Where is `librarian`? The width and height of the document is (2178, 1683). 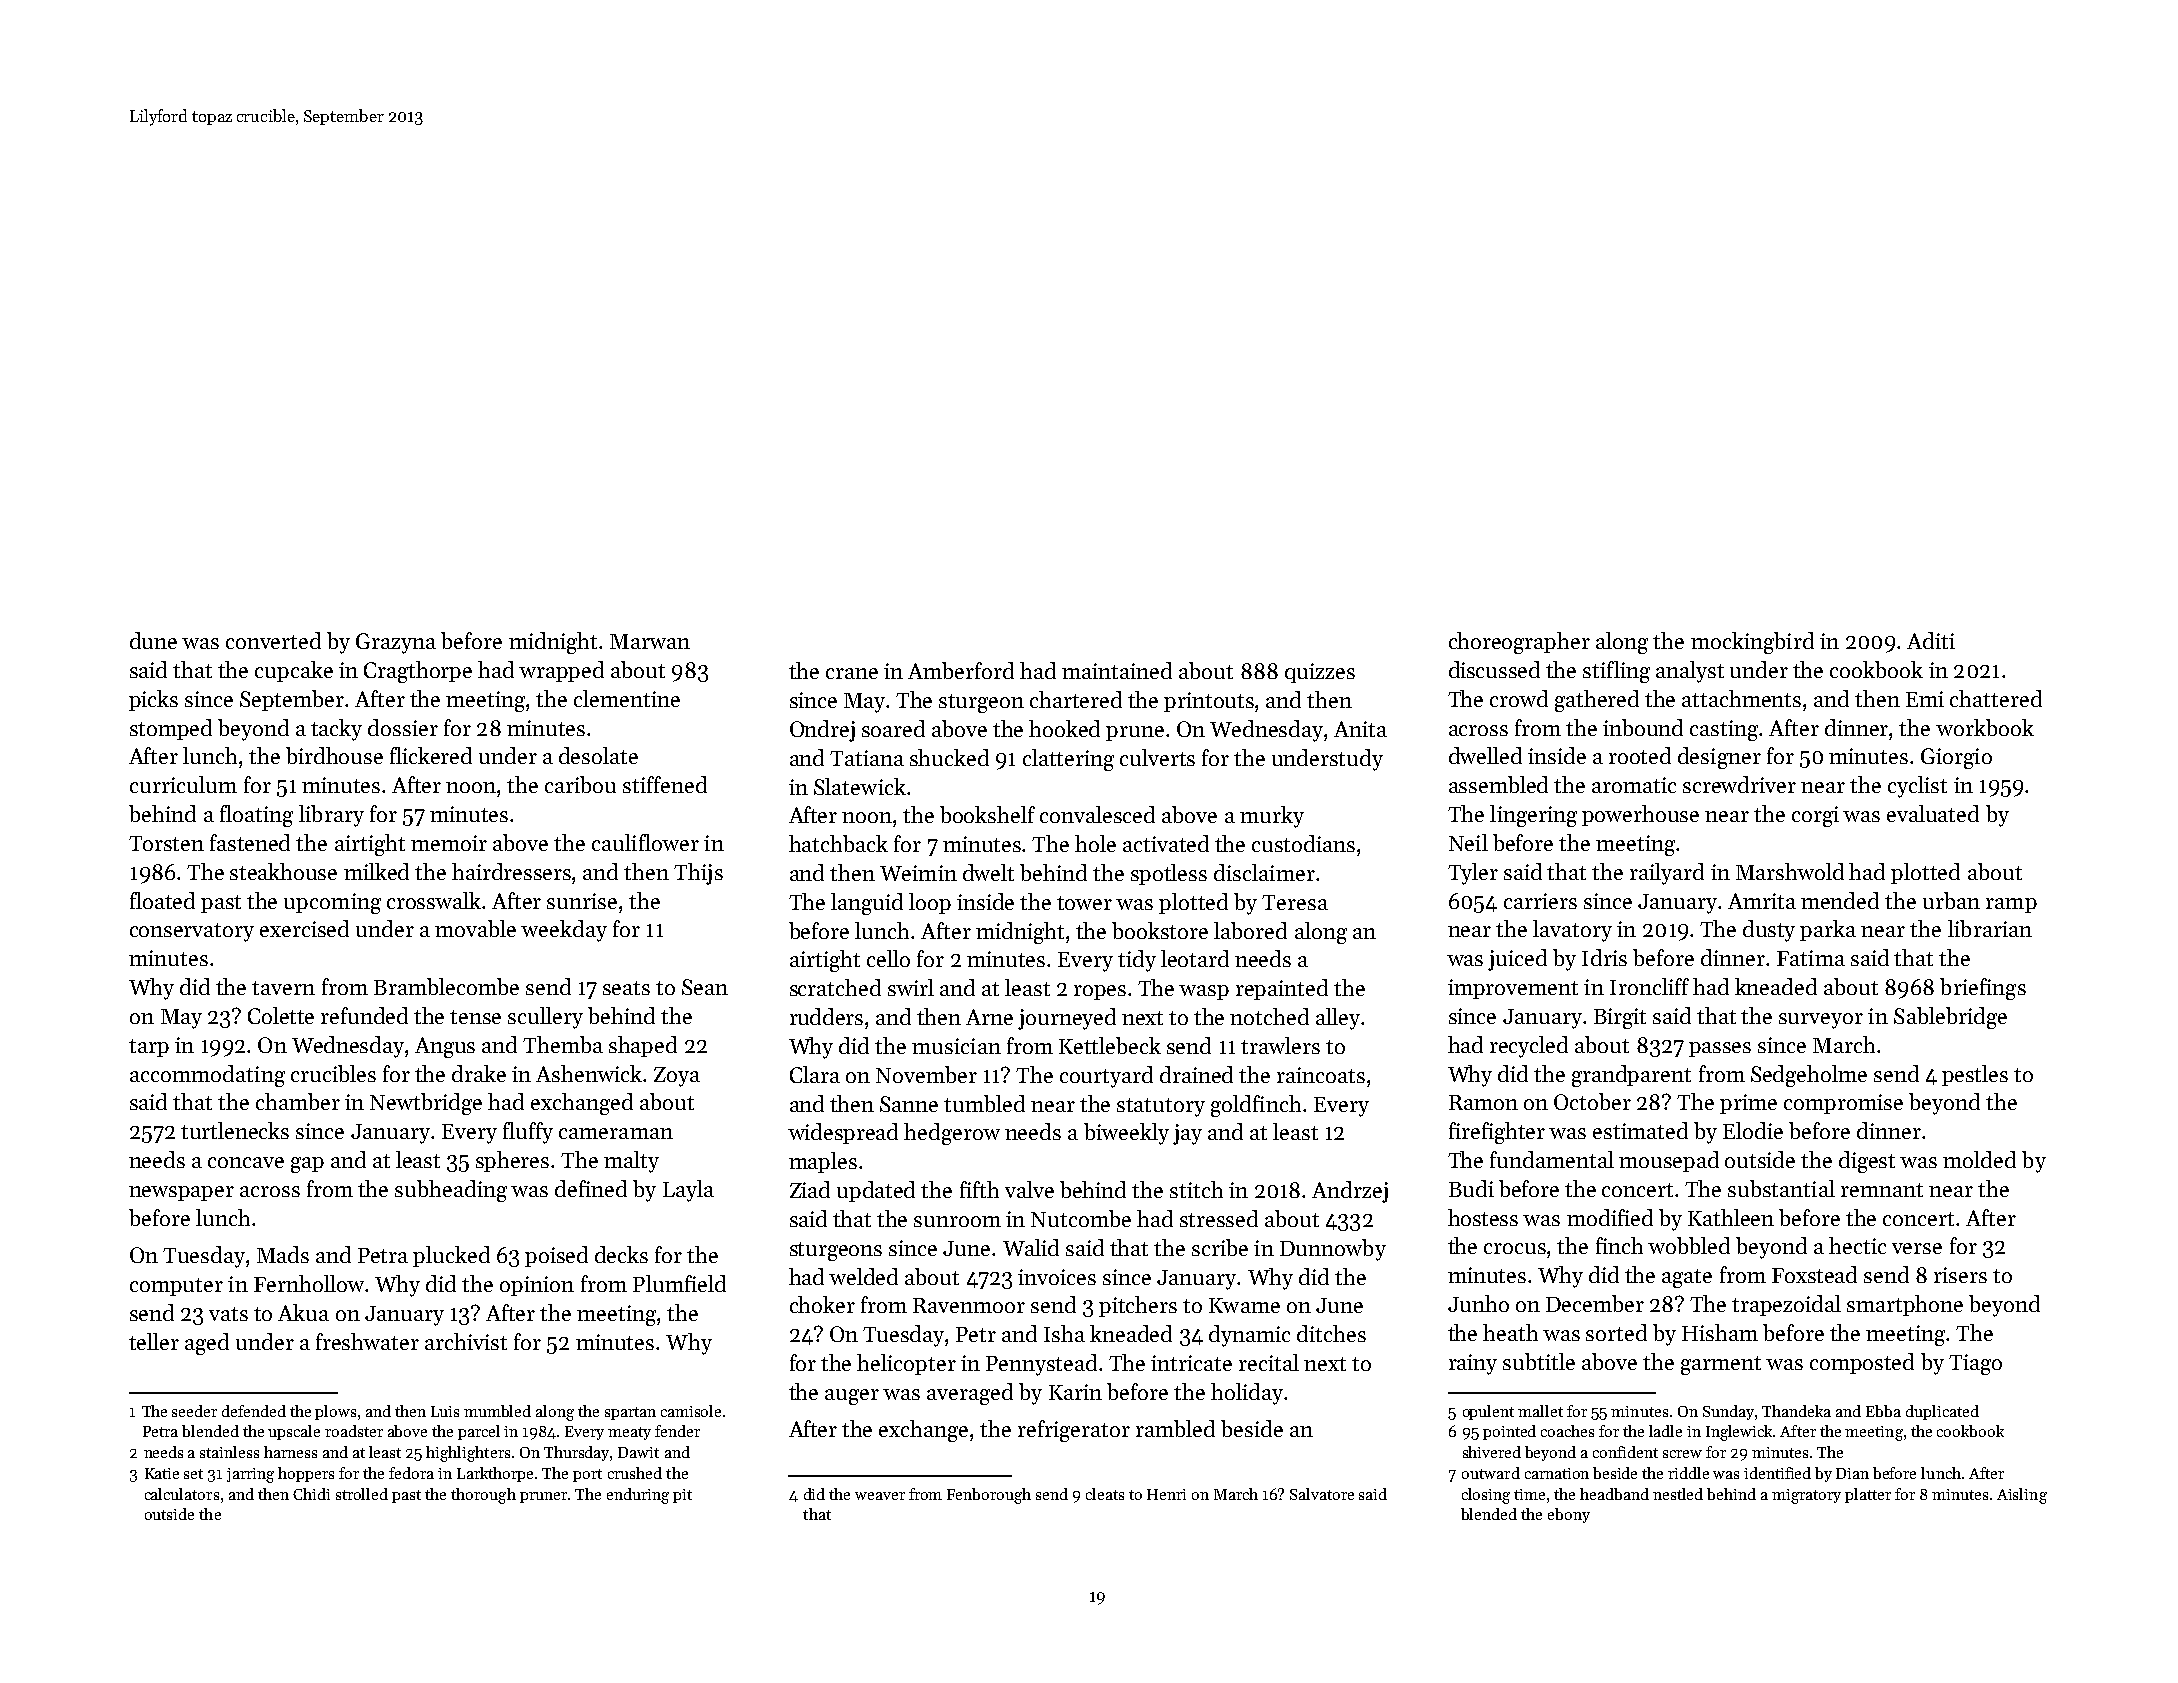
librarian is located at coordinates (1990, 928).
